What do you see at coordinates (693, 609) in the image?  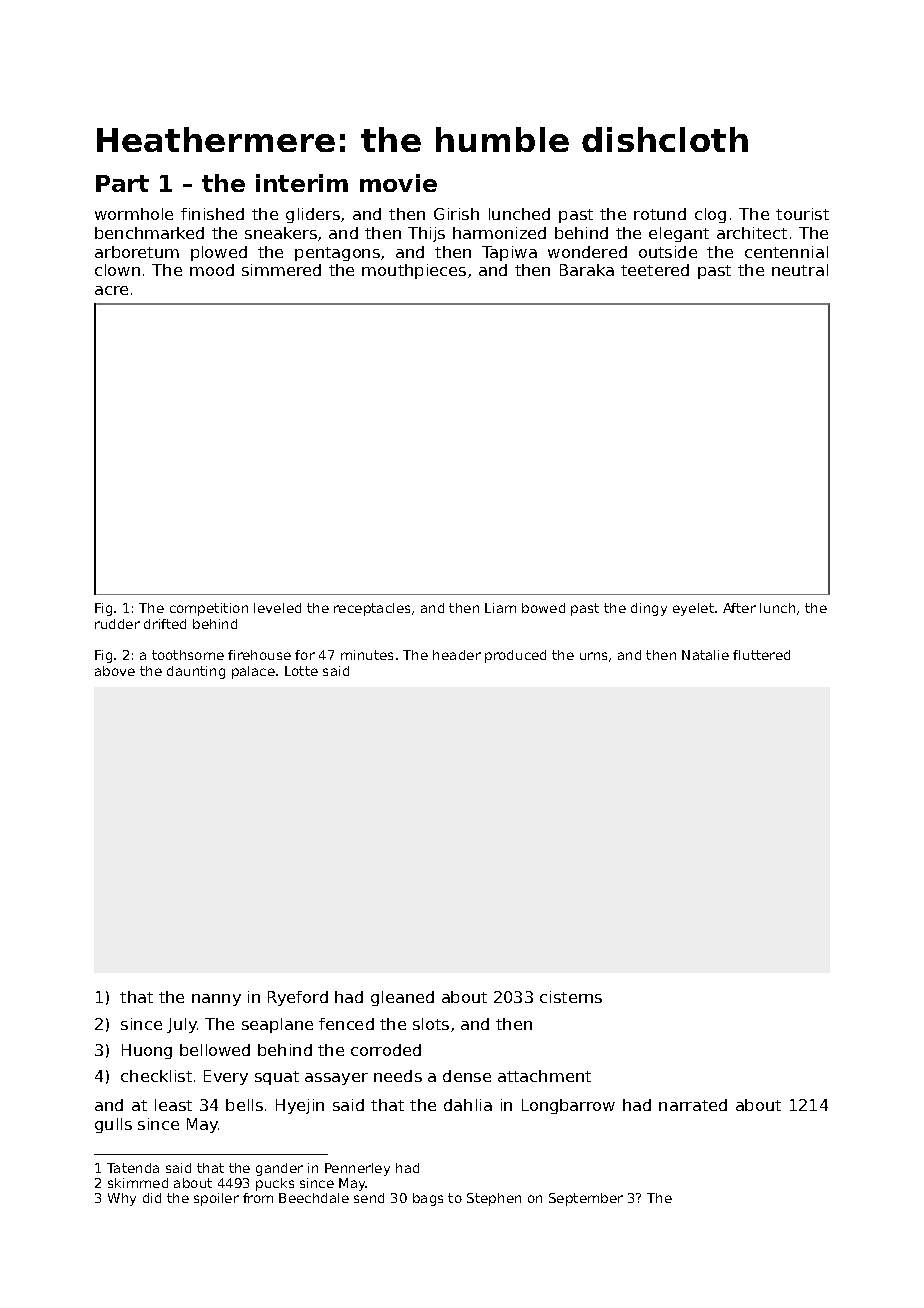 I see `eyelet` at bounding box center [693, 609].
